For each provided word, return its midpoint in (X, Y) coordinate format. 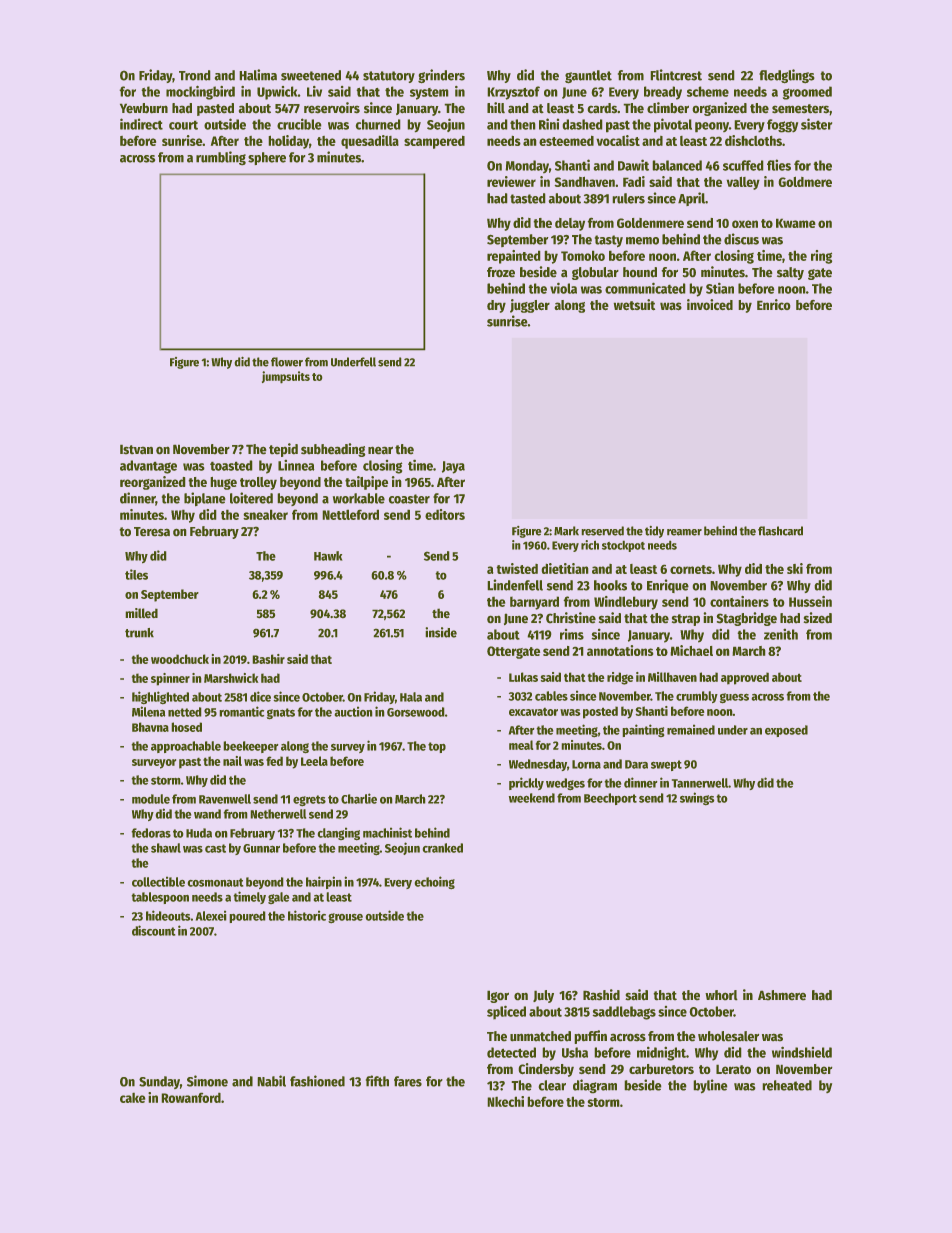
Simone (207, 1081)
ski (795, 568)
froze (501, 272)
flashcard (780, 531)
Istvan (136, 449)
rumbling (221, 158)
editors (445, 514)
